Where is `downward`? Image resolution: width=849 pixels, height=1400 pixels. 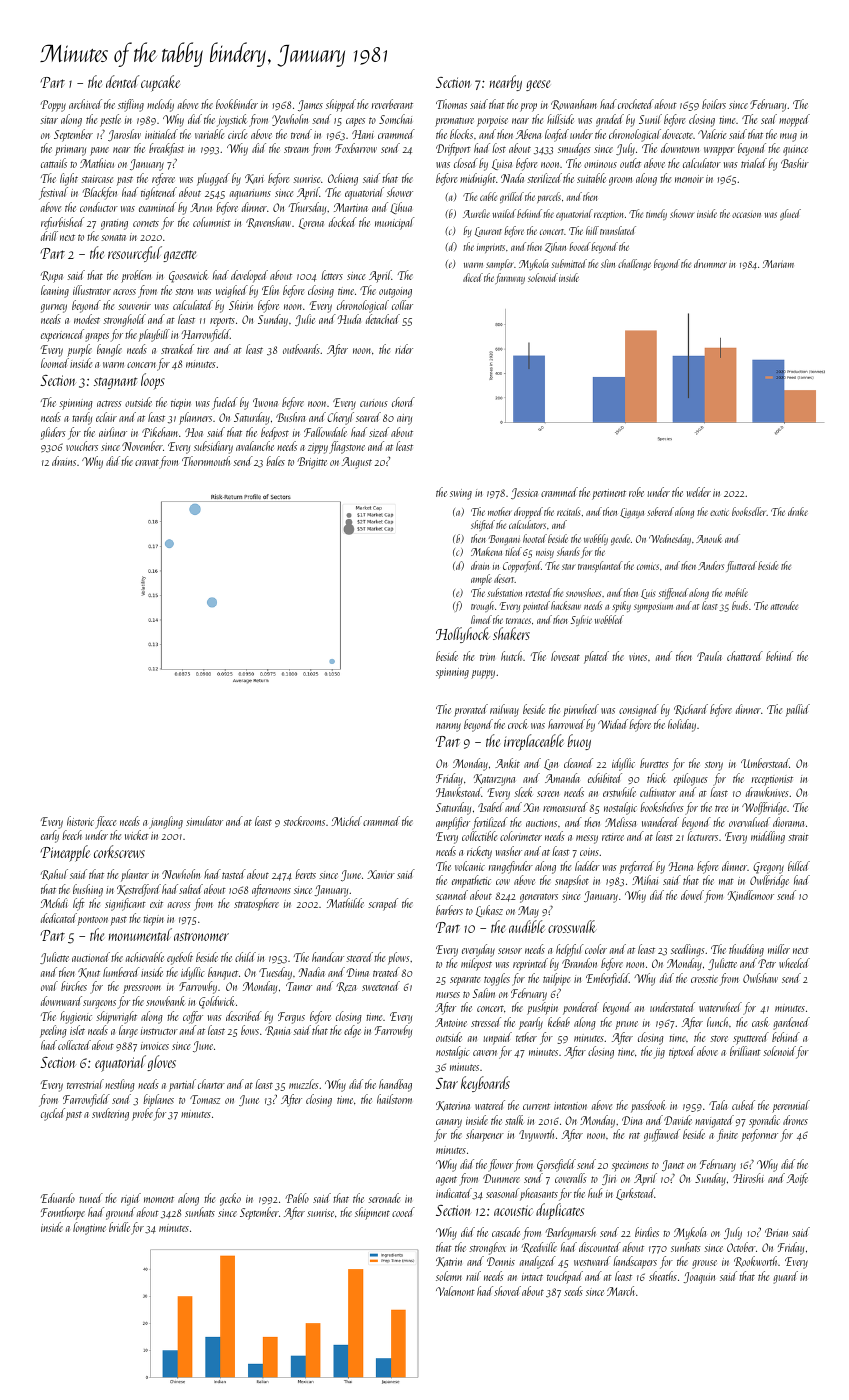
downward is located at coordinates (61, 1001).
